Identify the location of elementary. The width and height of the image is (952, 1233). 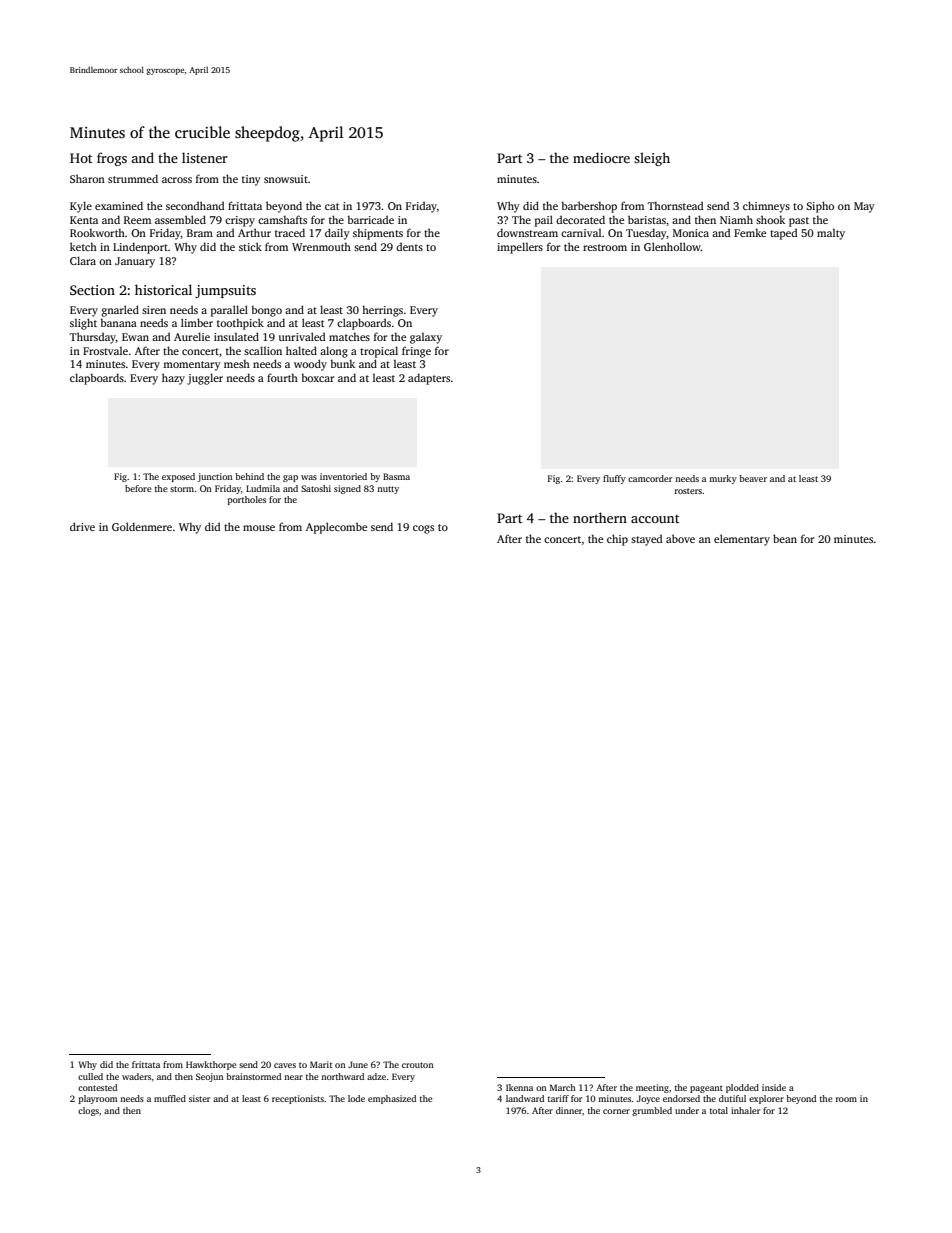
(742, 540).
